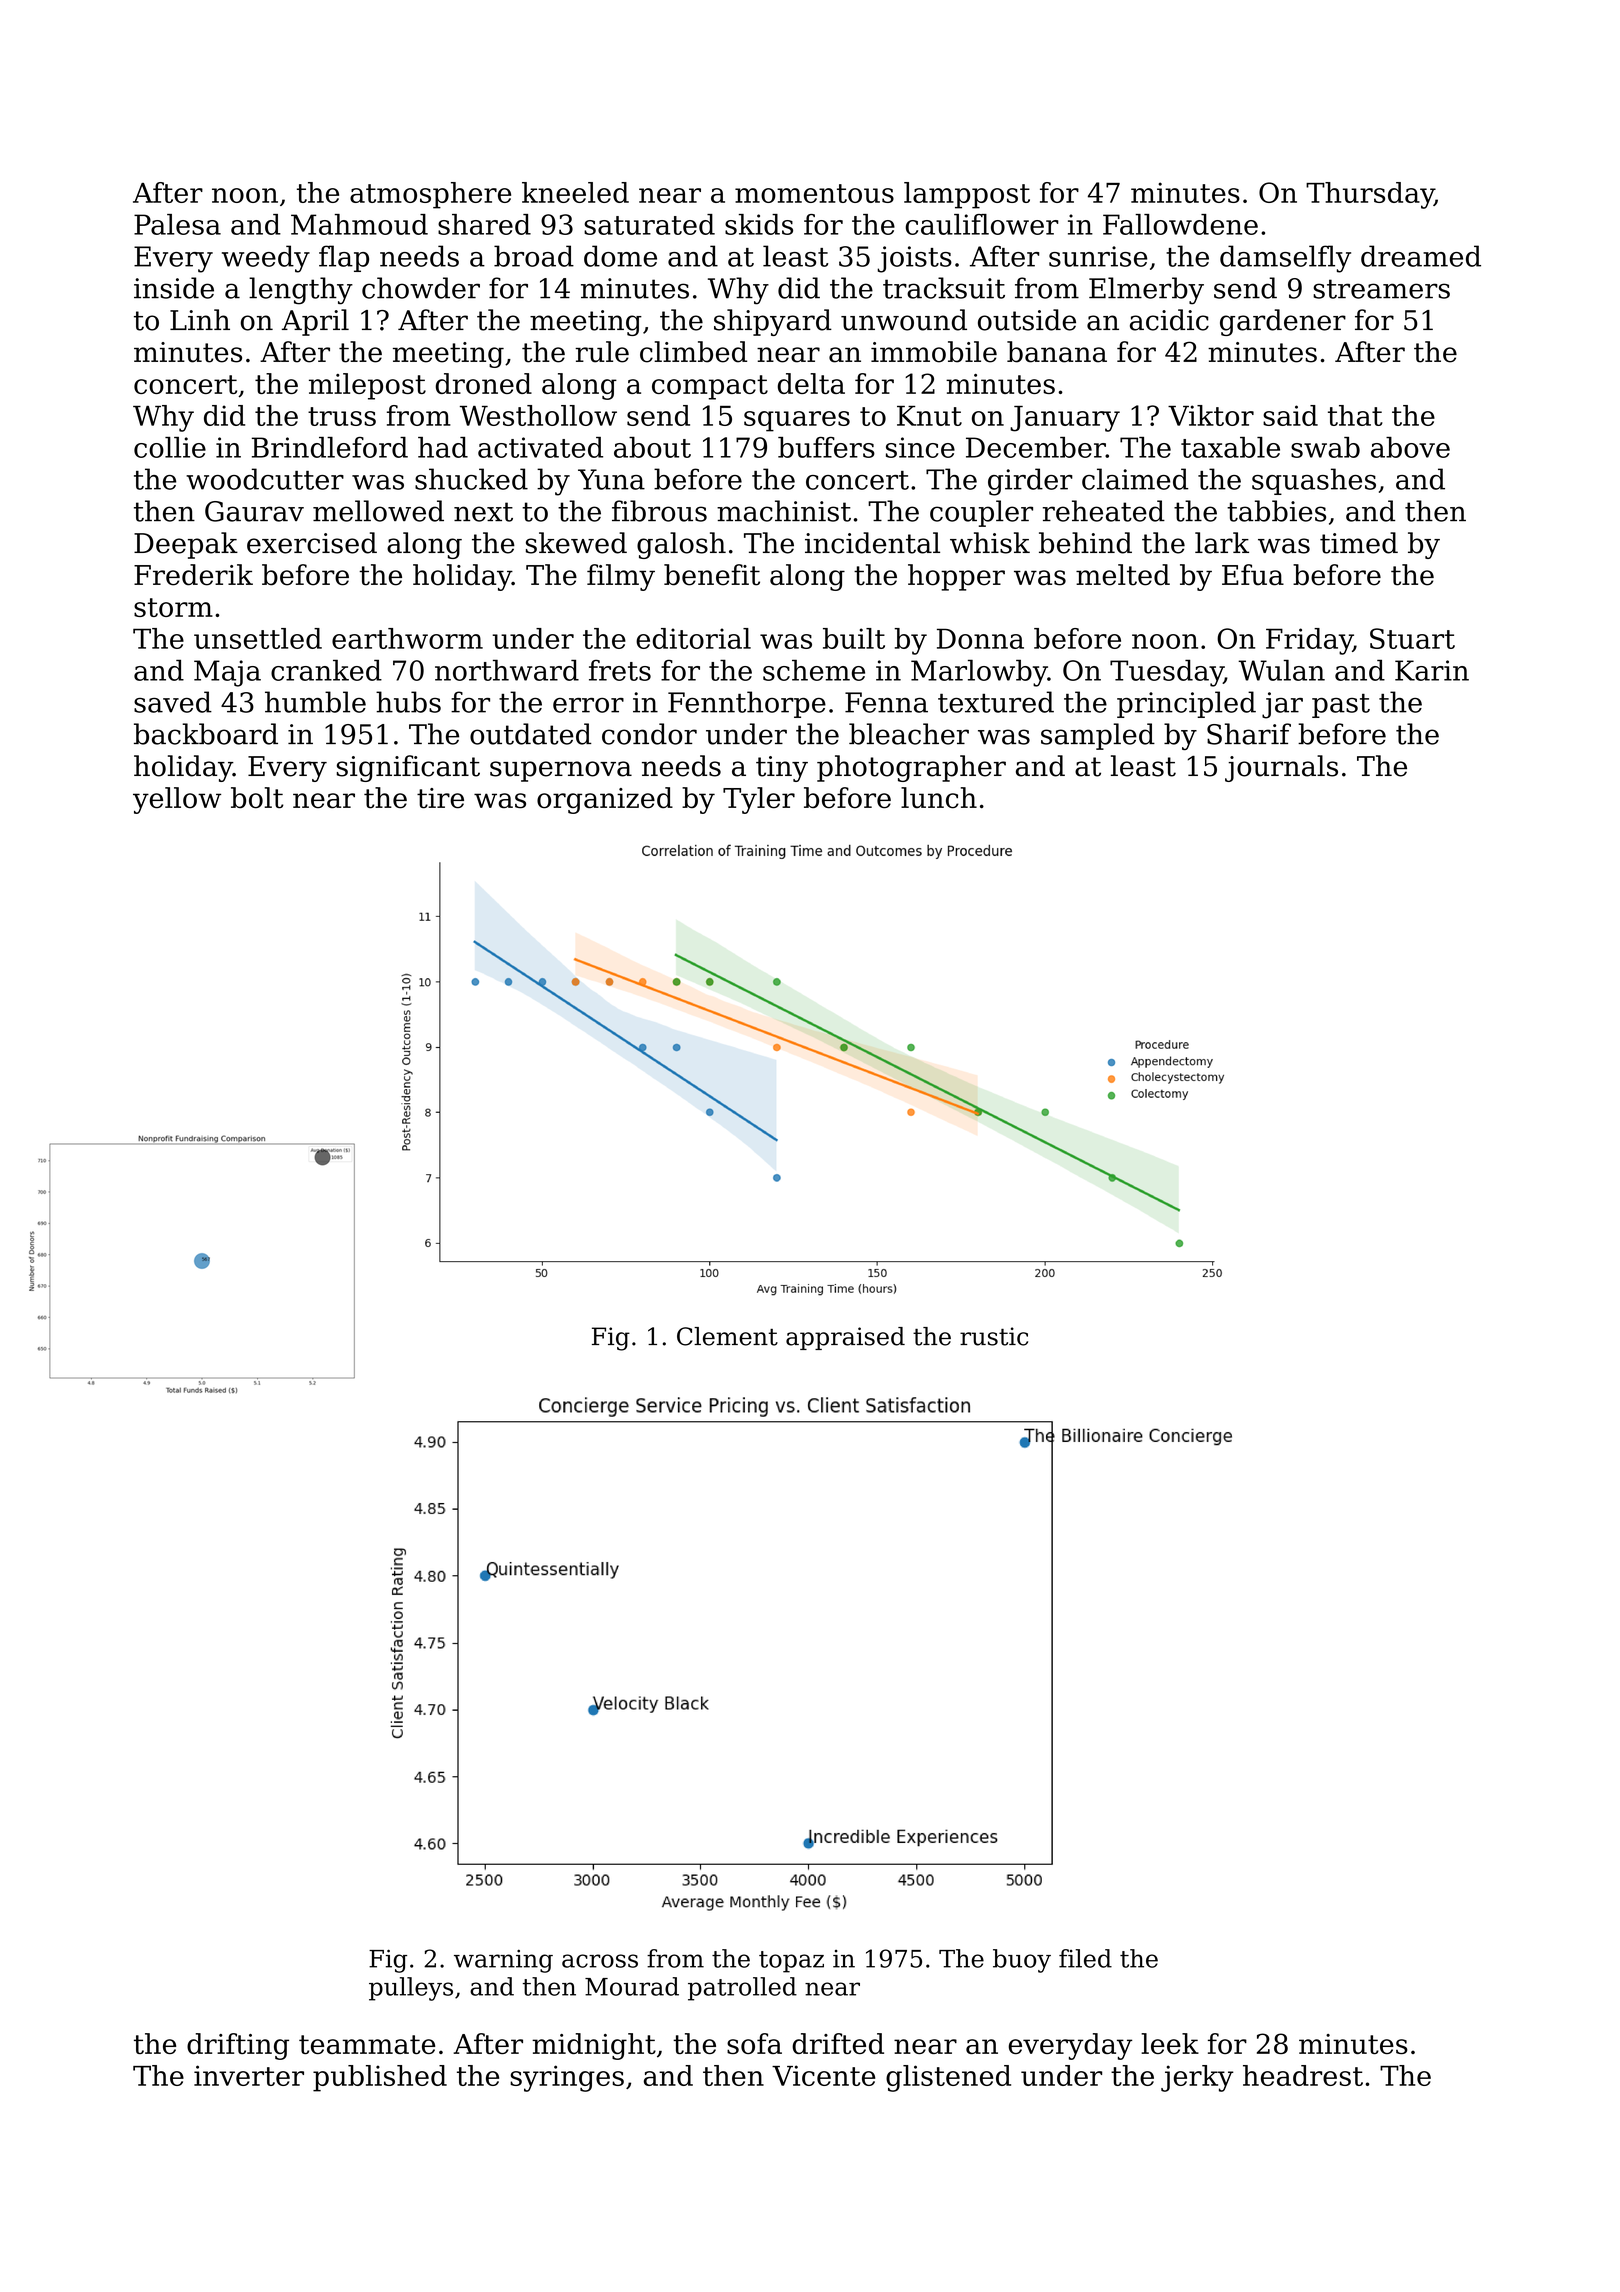 This screenshot has width=1620, height=2292. Describe the element at coordinates (759, 800) in the screenshot. I see `Tyler` at that location.
